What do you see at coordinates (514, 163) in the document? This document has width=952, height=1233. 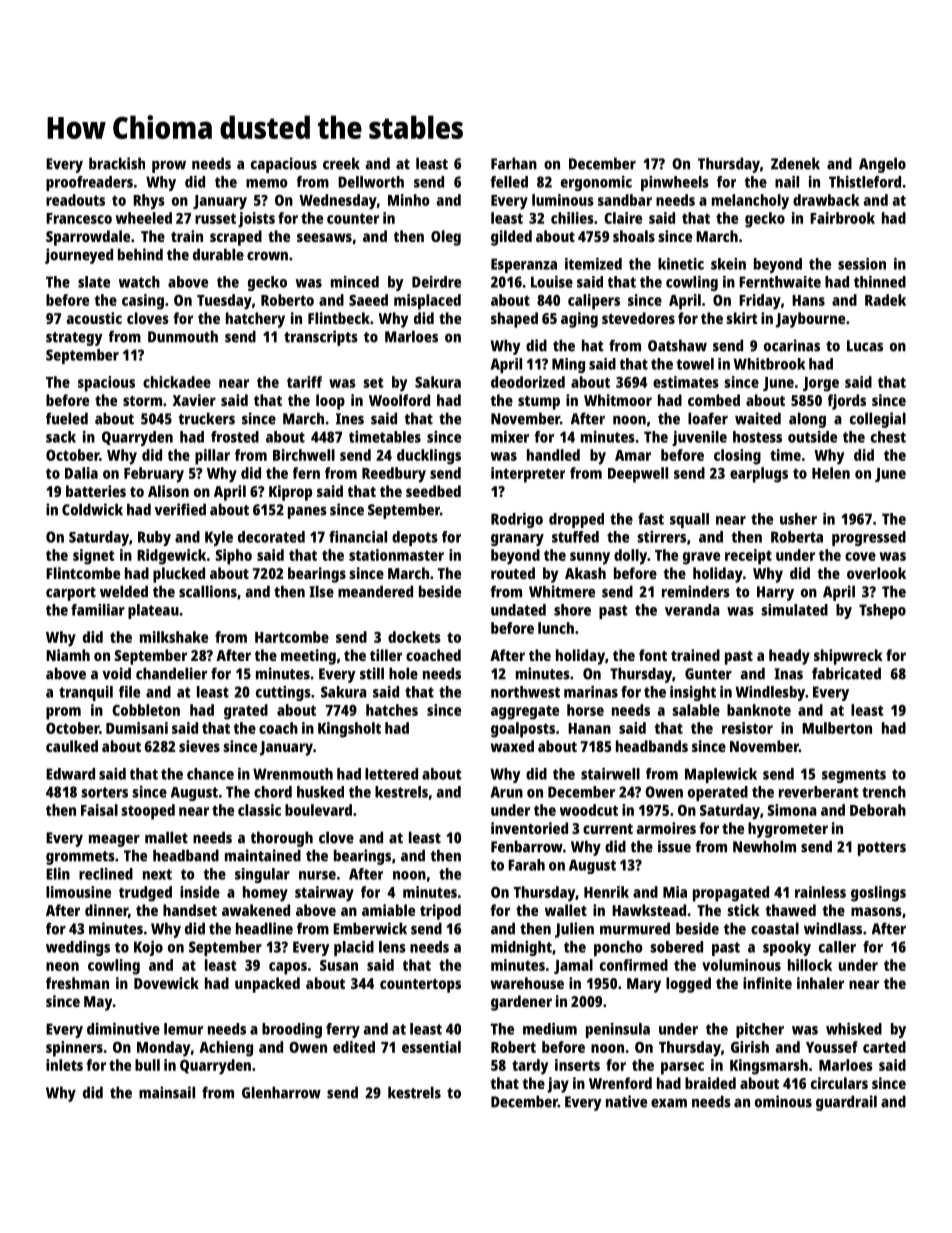 I see `Farhan` at bounding box center [514, 163].
